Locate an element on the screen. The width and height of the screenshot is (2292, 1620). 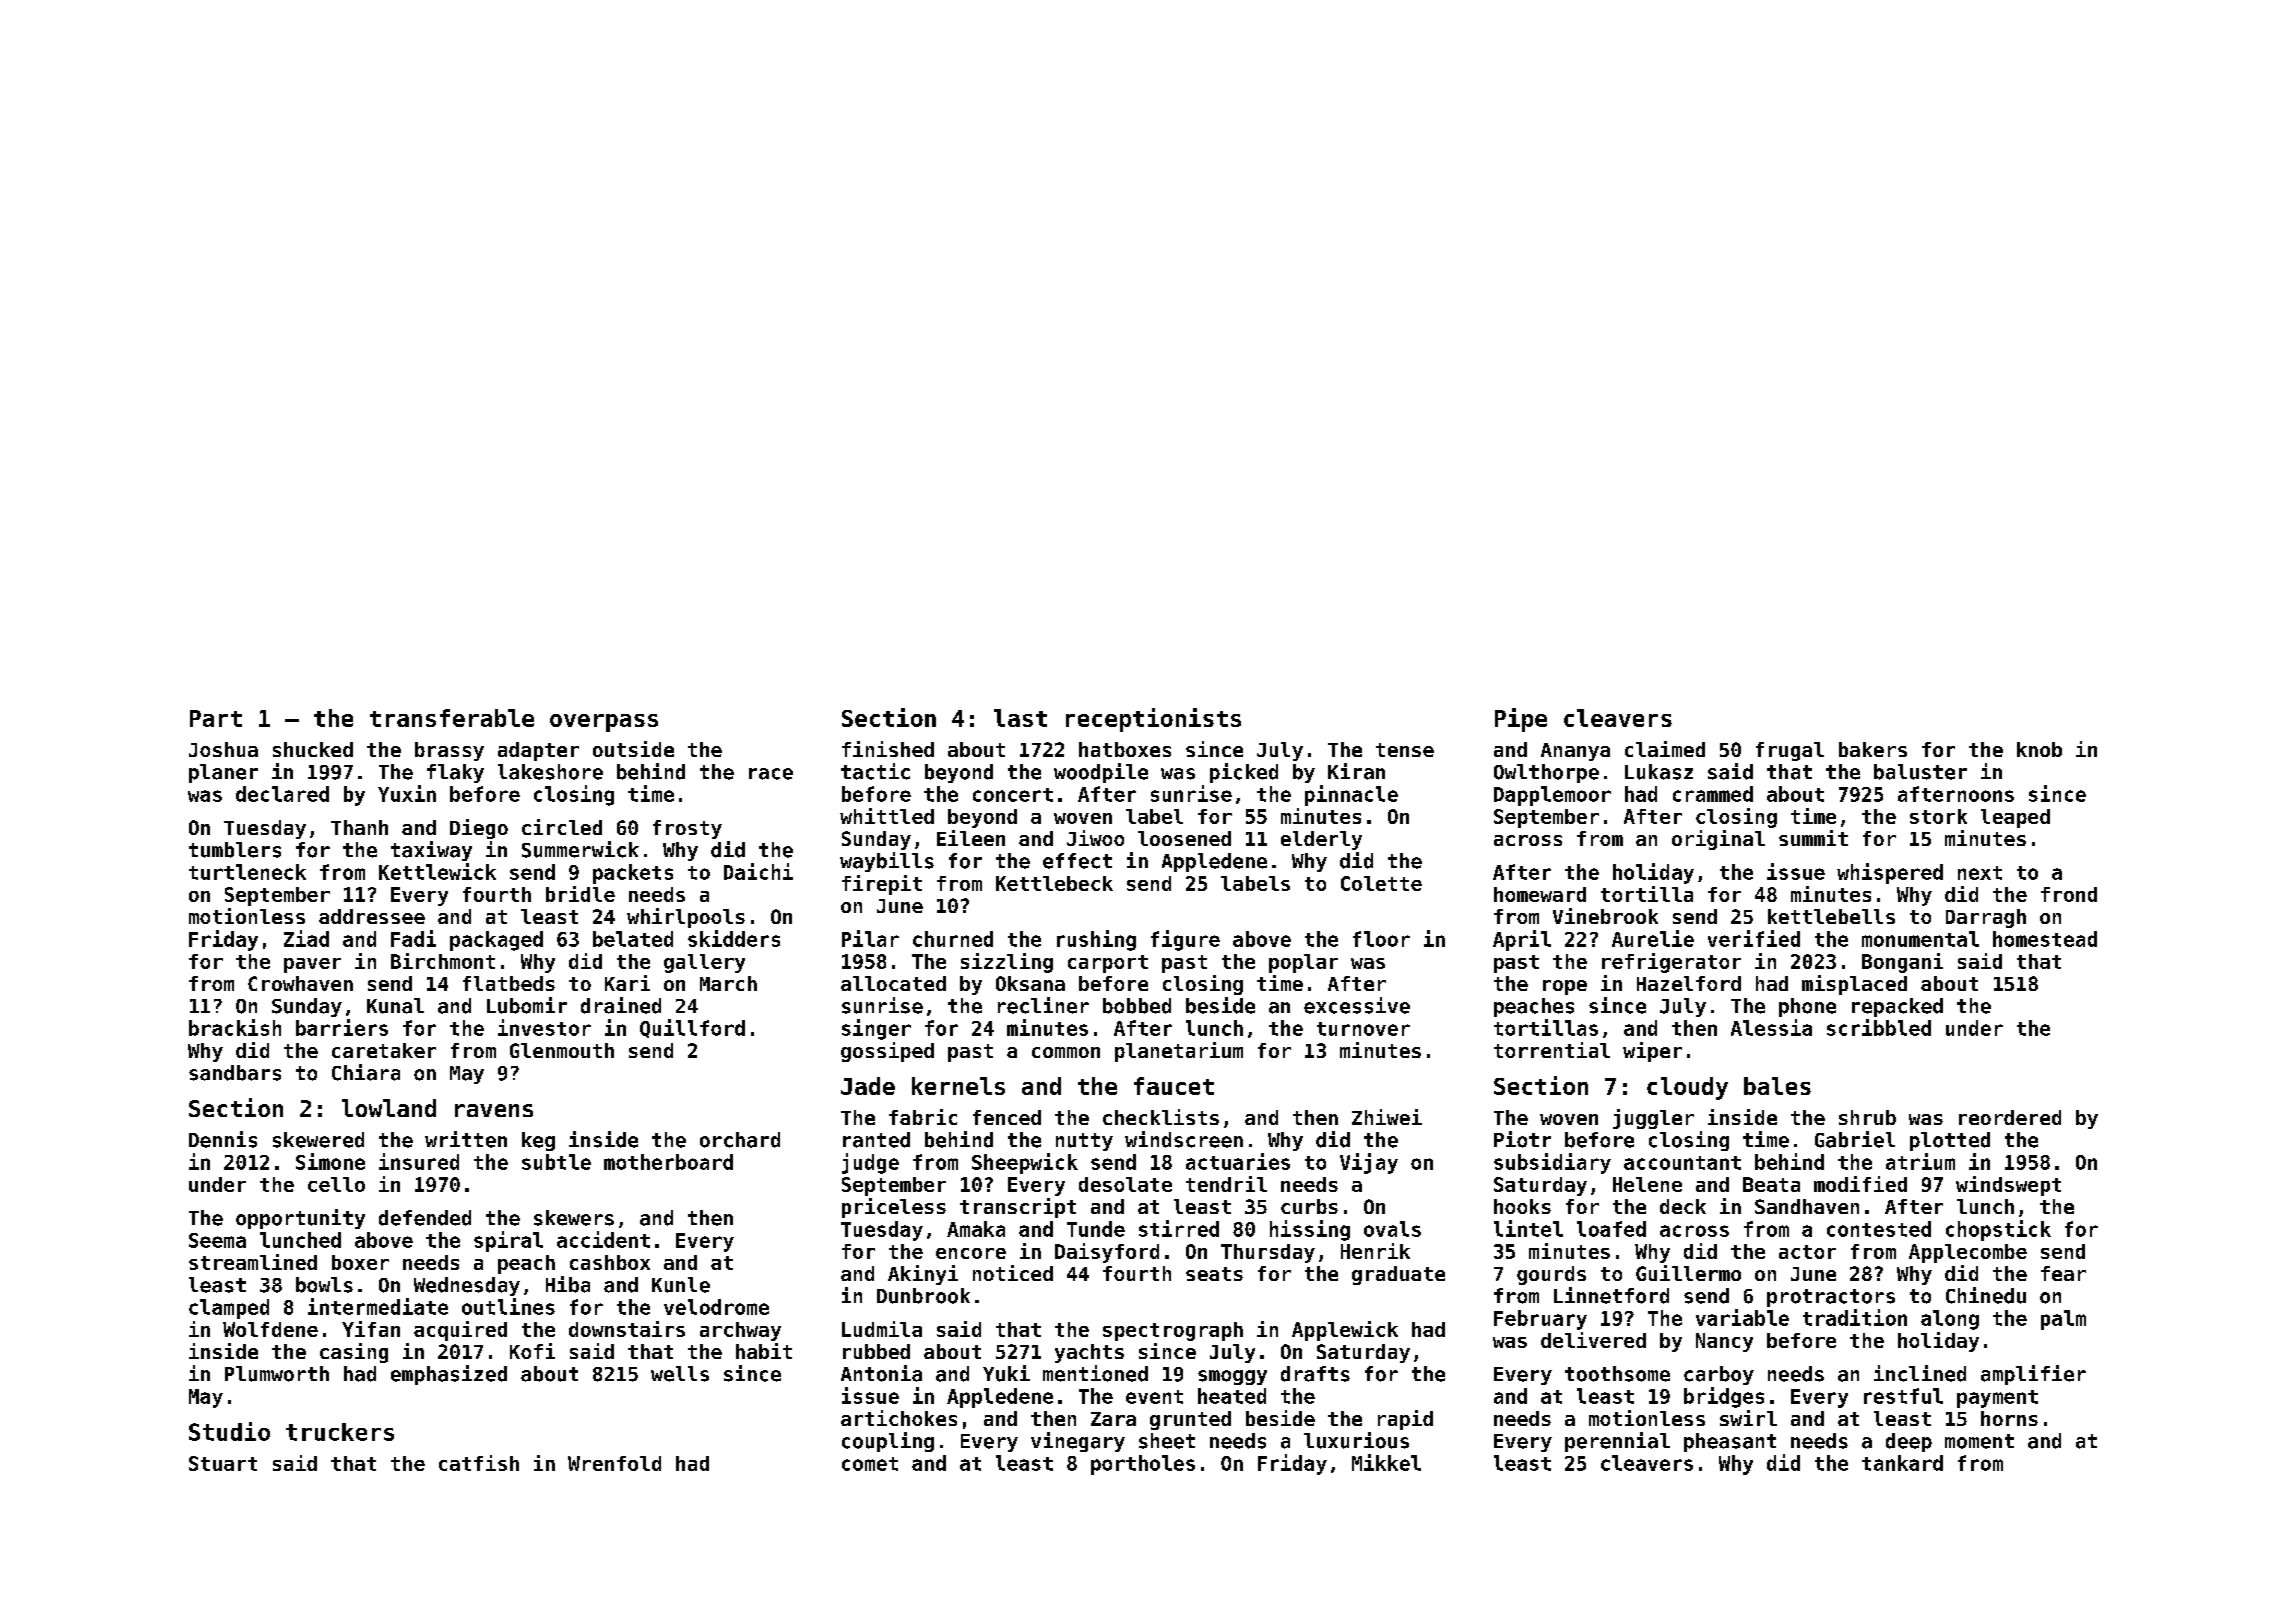
Wrenfold is located at coordinates (614, 1463).
